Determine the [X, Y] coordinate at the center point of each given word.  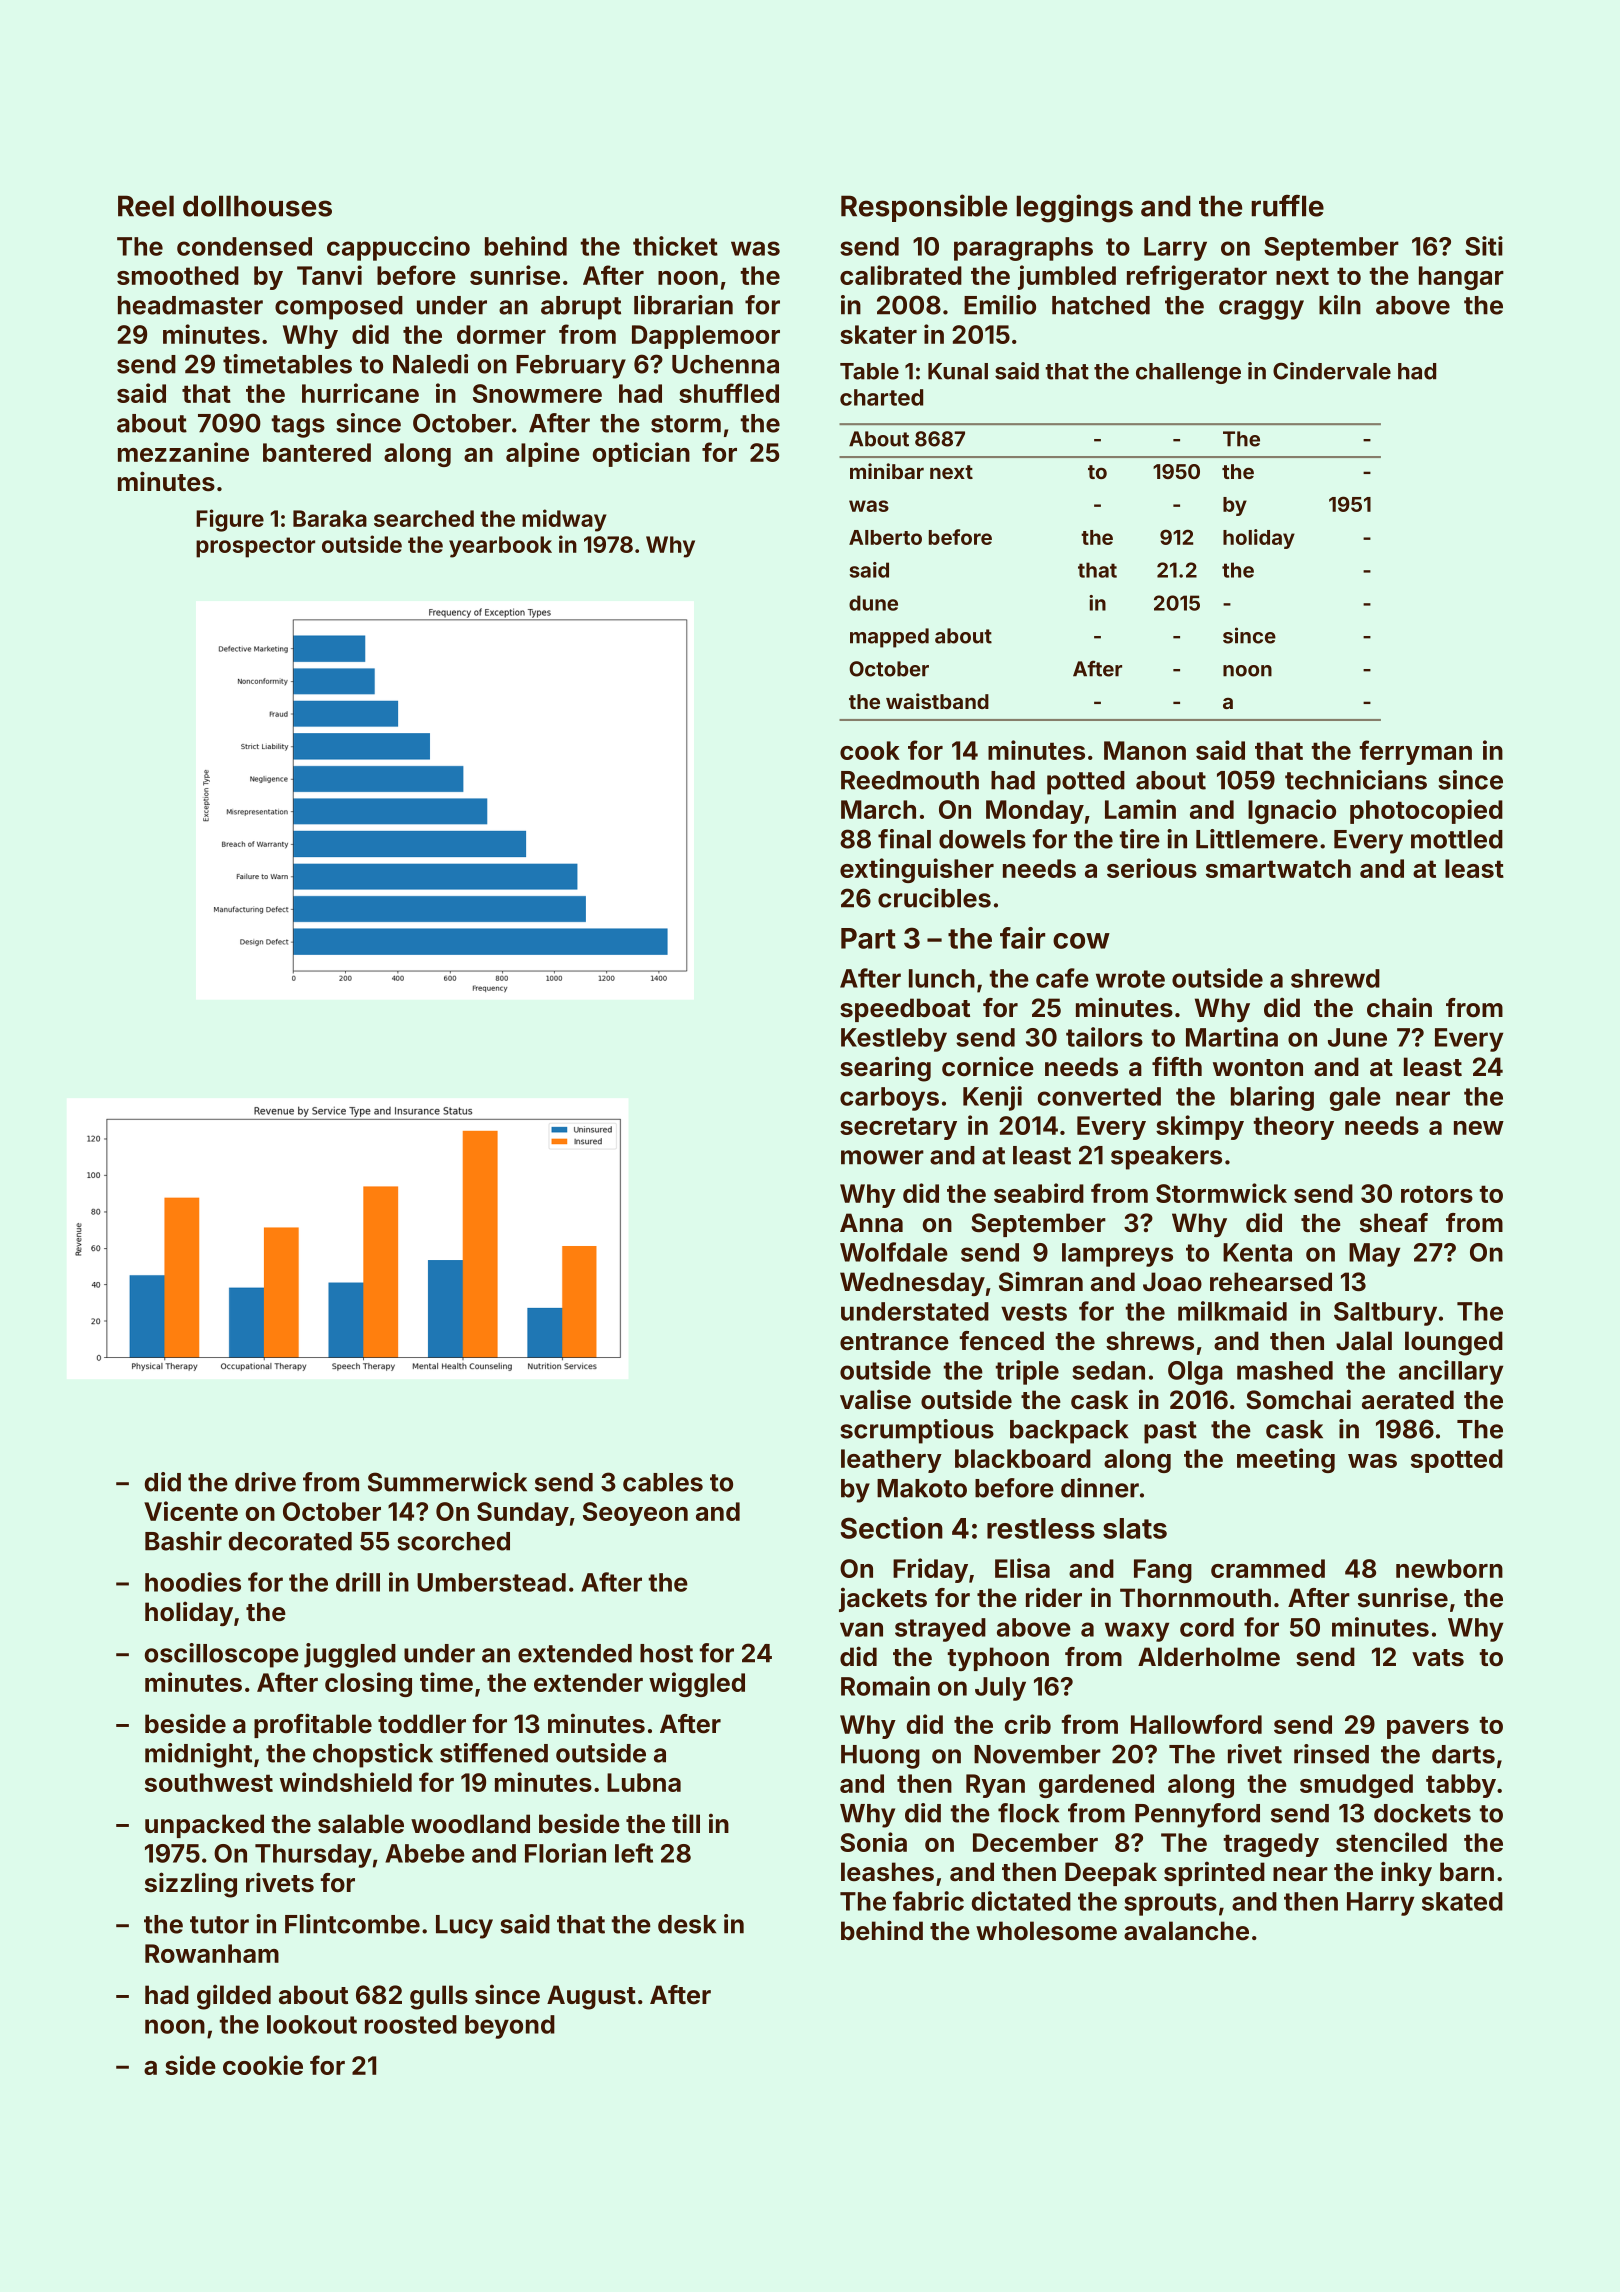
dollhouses [257, 206]
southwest [209, 1782]
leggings [1075, 208]
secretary [898, 1128]
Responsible [924, 208]
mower [882, 1157]
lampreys [1117, 1255]
